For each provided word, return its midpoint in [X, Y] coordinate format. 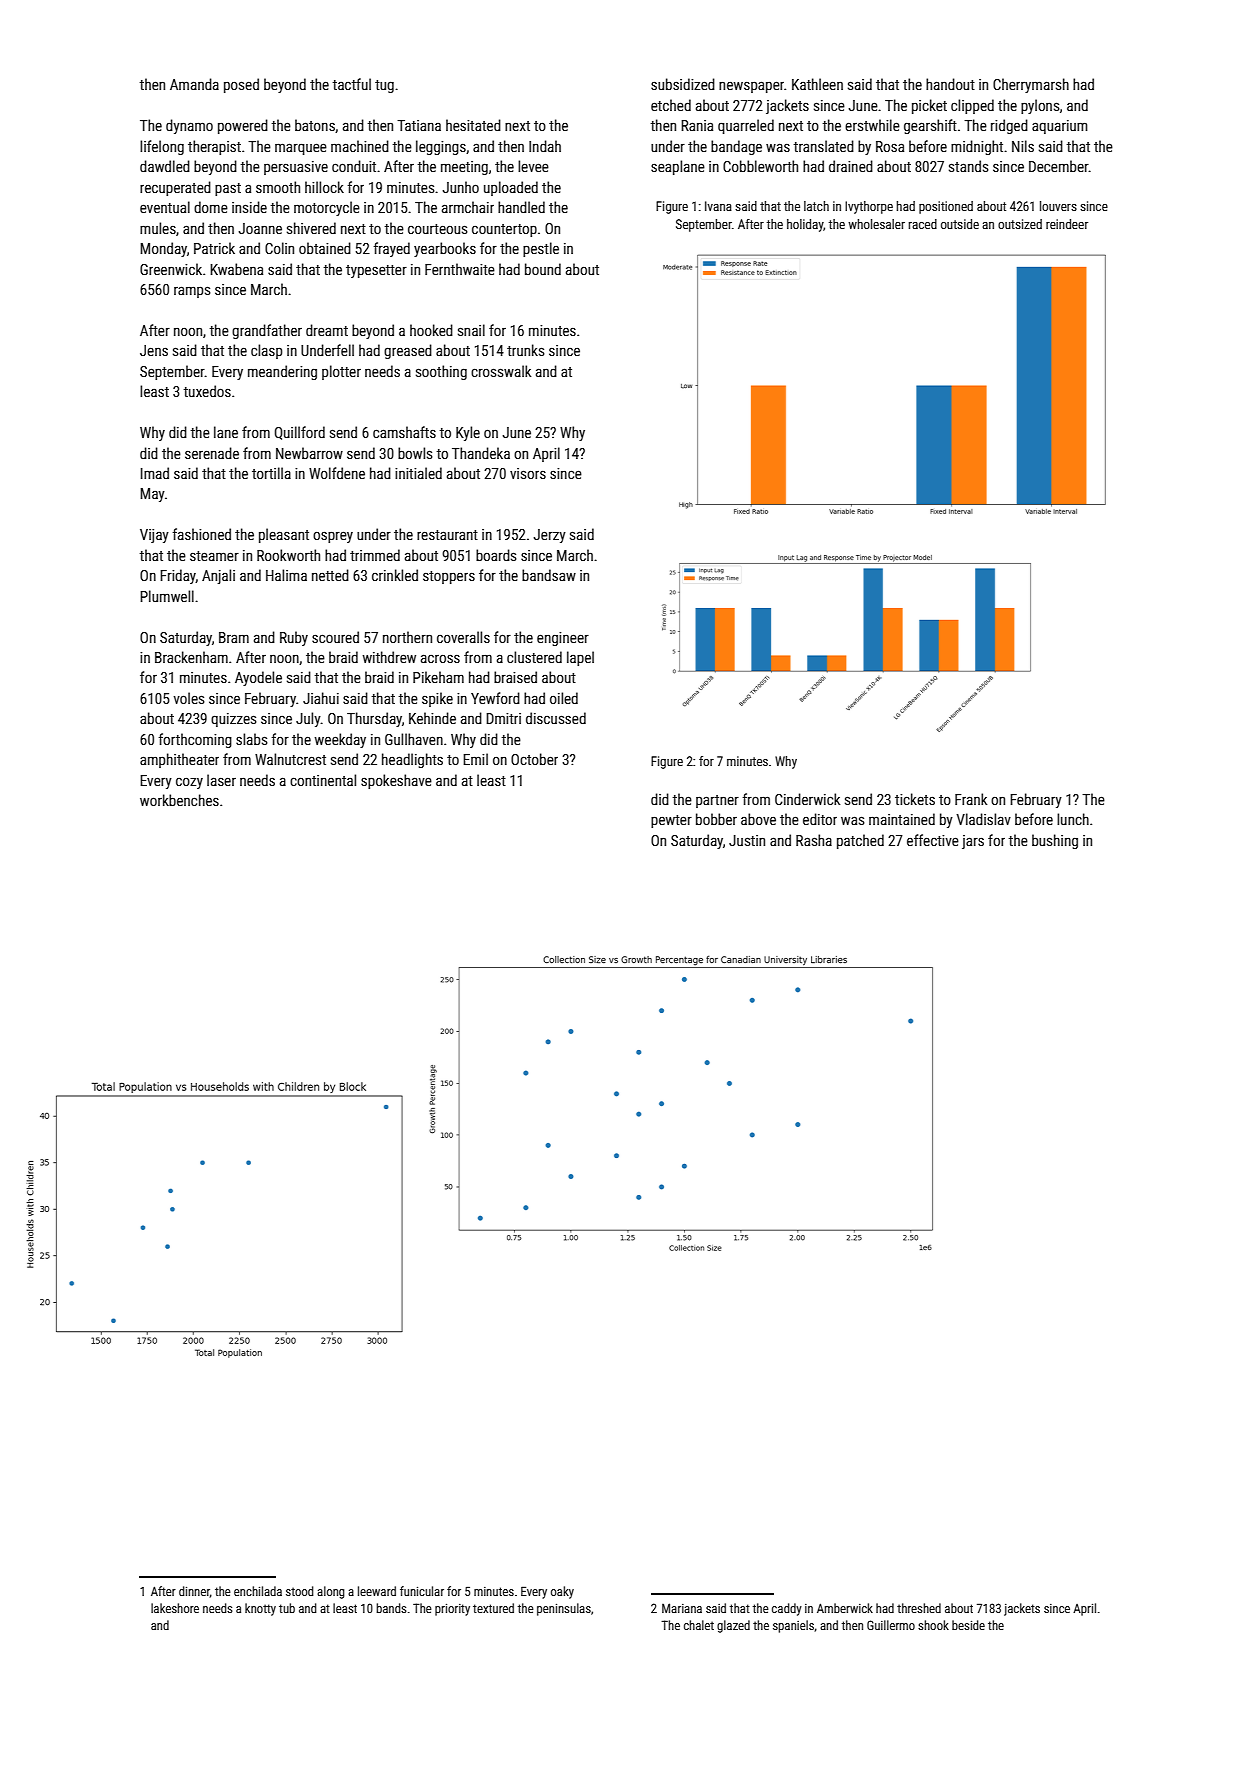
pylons [1040, 106]
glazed [733, 1626]
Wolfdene [337, 473]
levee [533, 166]
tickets [915, 799]
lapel [580, 658]
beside [968, 1625]
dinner [194, 1592]
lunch [1073, 819]
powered [243, 126]
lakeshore [175, 1608]
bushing [1055, 841]
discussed [556, 718]
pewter [671, 821]
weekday [340, 740]
